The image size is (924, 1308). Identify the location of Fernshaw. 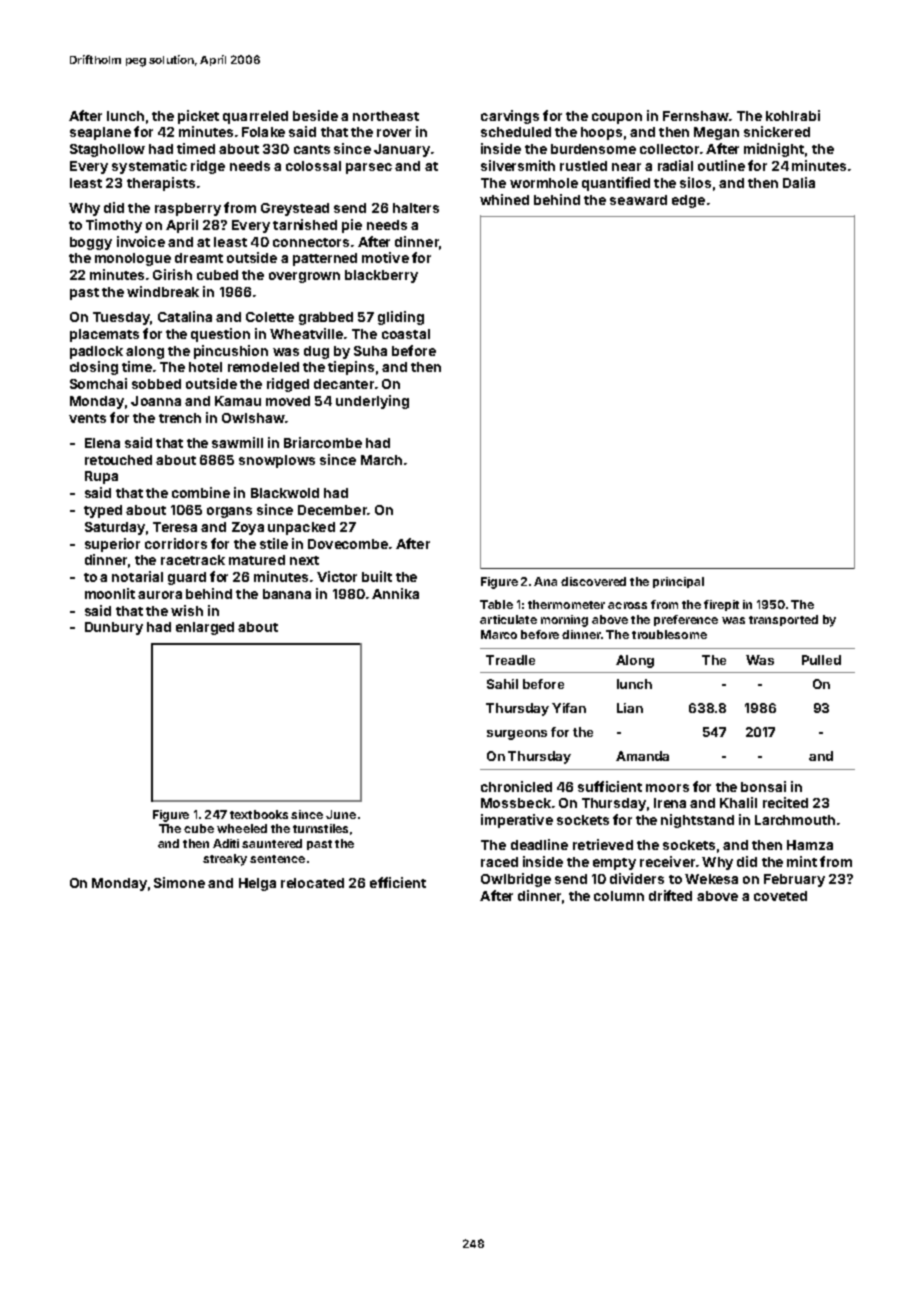
(696, 116).
